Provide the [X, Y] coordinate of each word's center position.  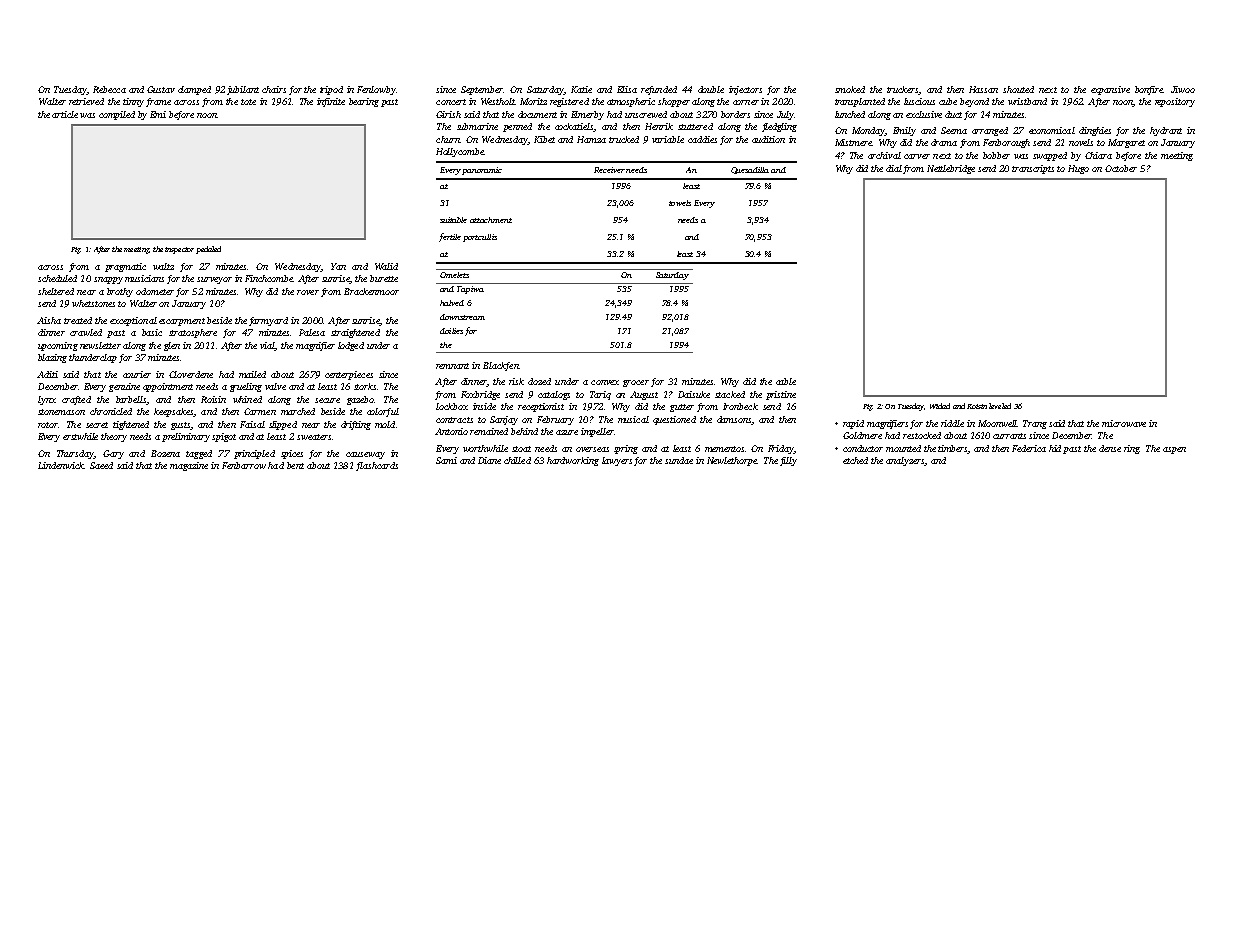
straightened [355, 333]
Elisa [627, 89]
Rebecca [109, 89]
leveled [1000, 406]
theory [114, 437]
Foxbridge [480, 395]
